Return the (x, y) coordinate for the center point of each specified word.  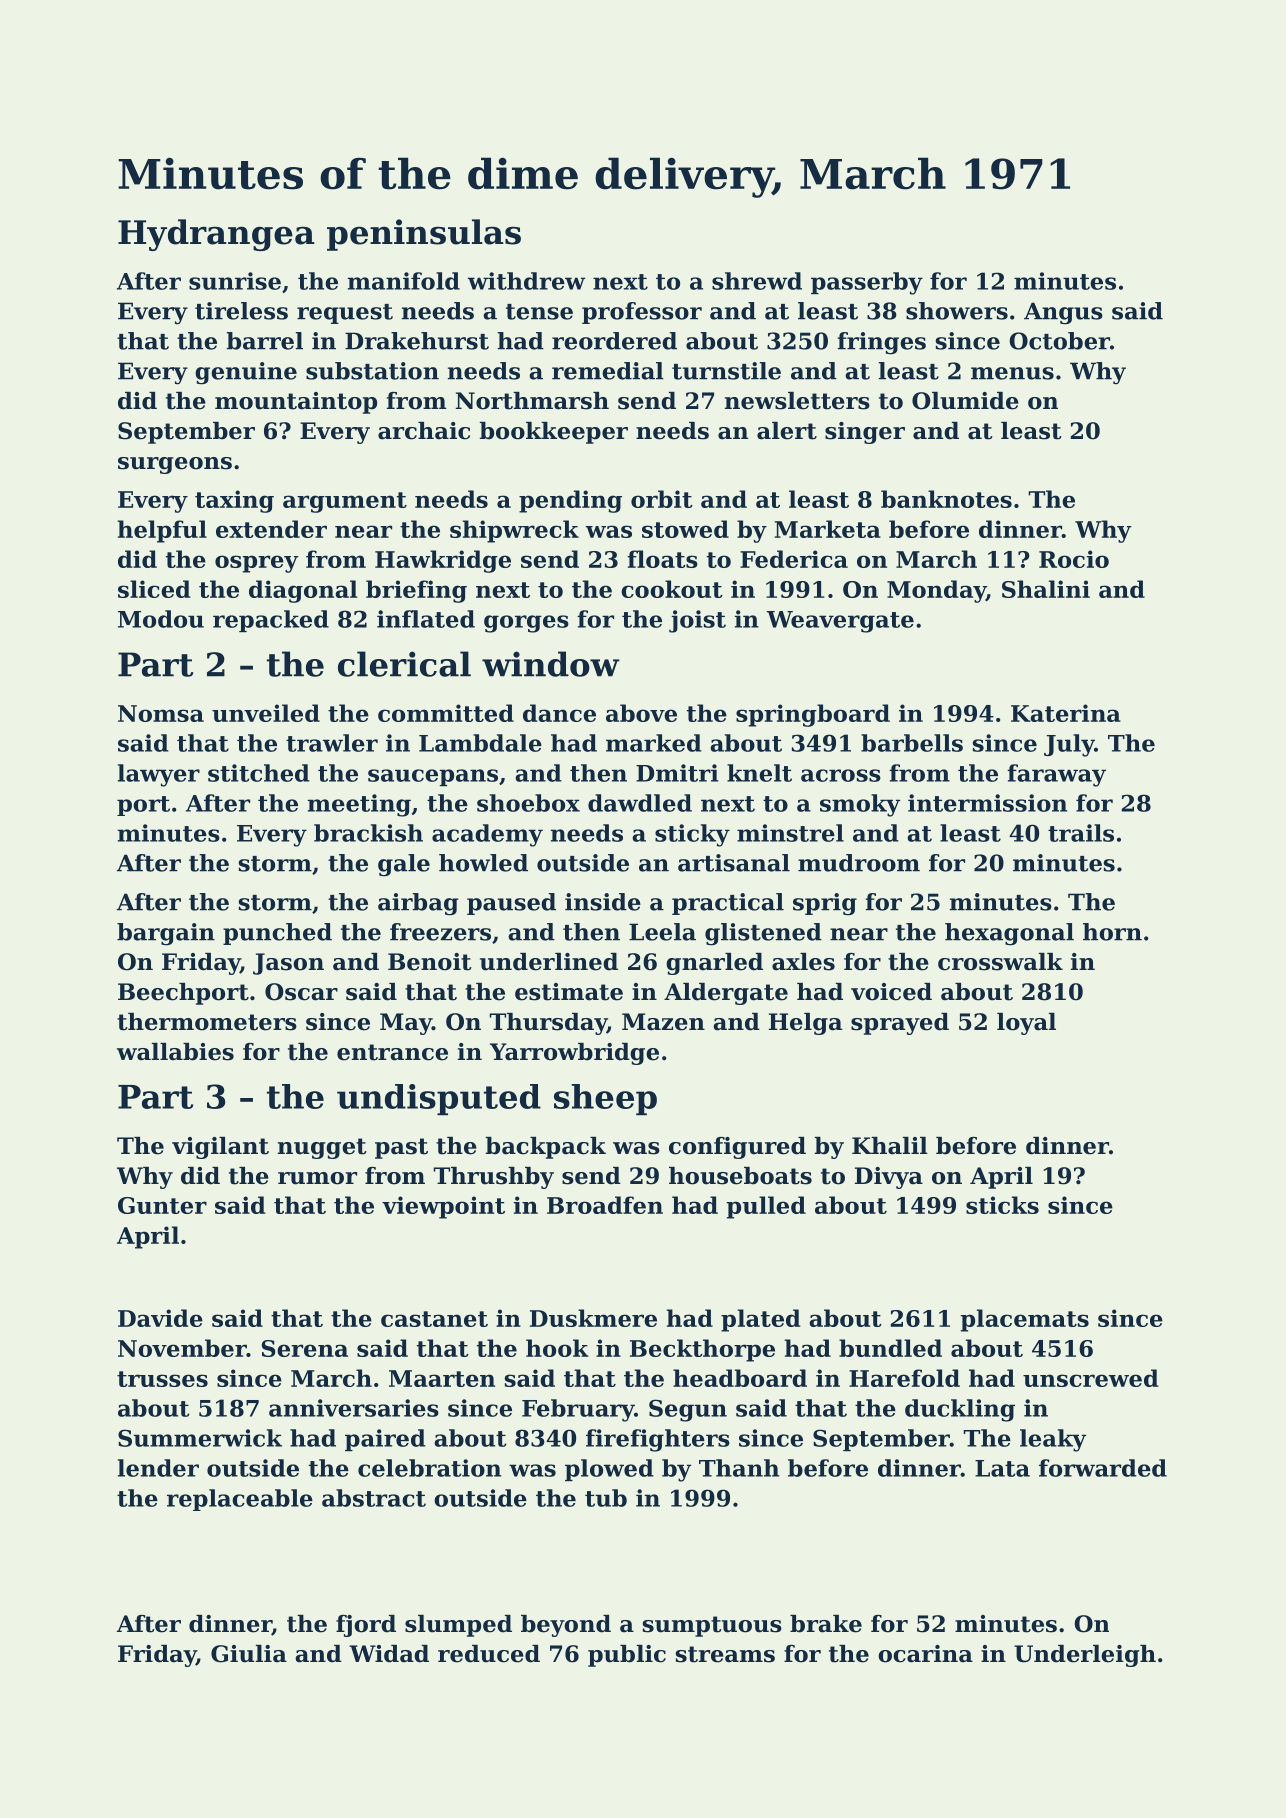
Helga (805, 1024)
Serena (305, 1348)
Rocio (1074, 559)
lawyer (159, 775)
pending (570, 501)
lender (158, 1468)
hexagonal (1009, 934)
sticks (1002, 1205)
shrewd (757, 281)
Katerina (1066, 713)
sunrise (235, 281)
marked (654, 743)
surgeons (175, 465)
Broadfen (605, 1205)
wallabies (175, 1052)
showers (957, 311)
